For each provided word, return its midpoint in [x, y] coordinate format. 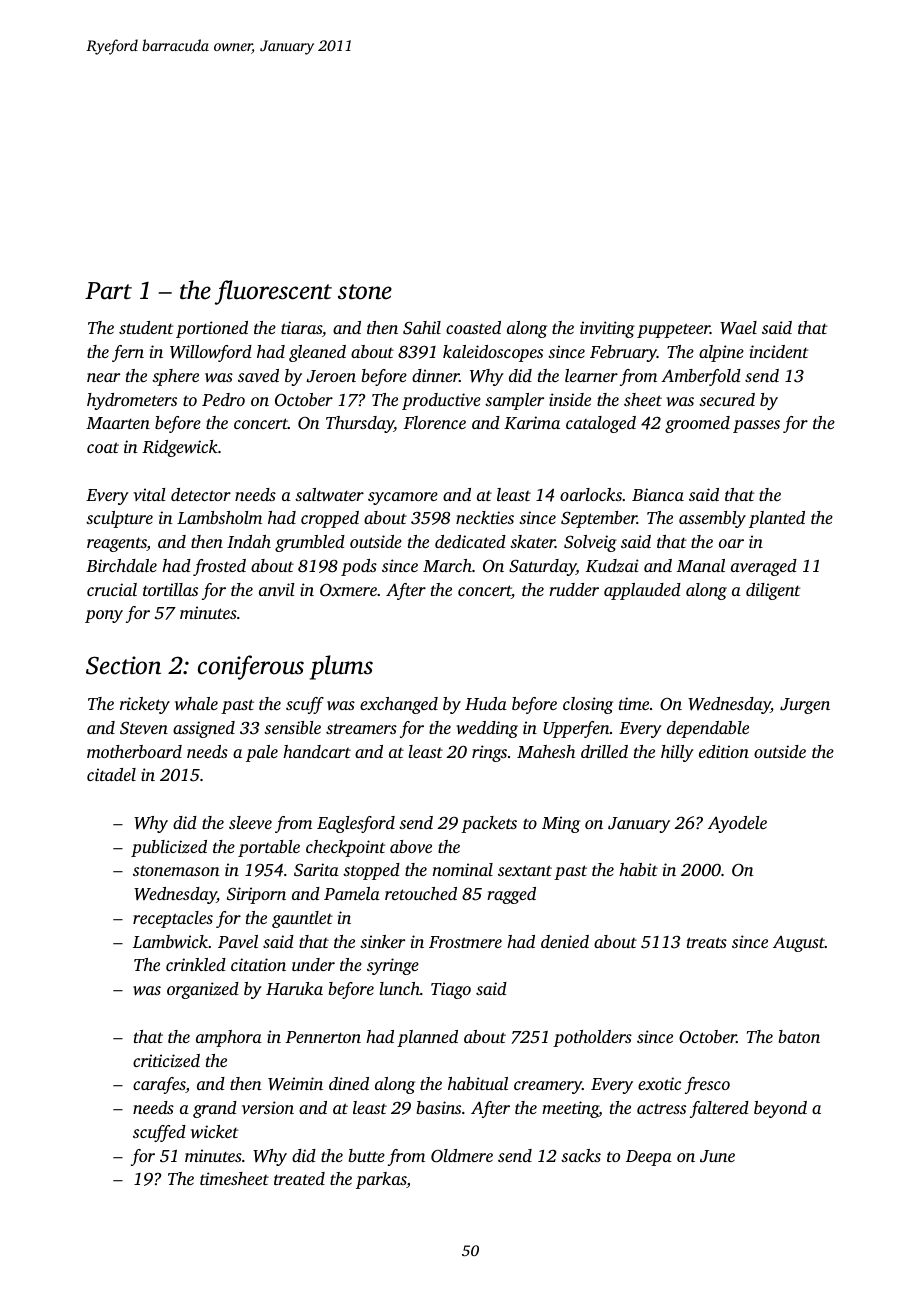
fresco [707, 1085]
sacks [581, 1155]
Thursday [360, 424]
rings [489, 753]
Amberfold [701, 377]
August [799, 944]
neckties [485, 517]
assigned [204, 729]
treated [299, 1178]
